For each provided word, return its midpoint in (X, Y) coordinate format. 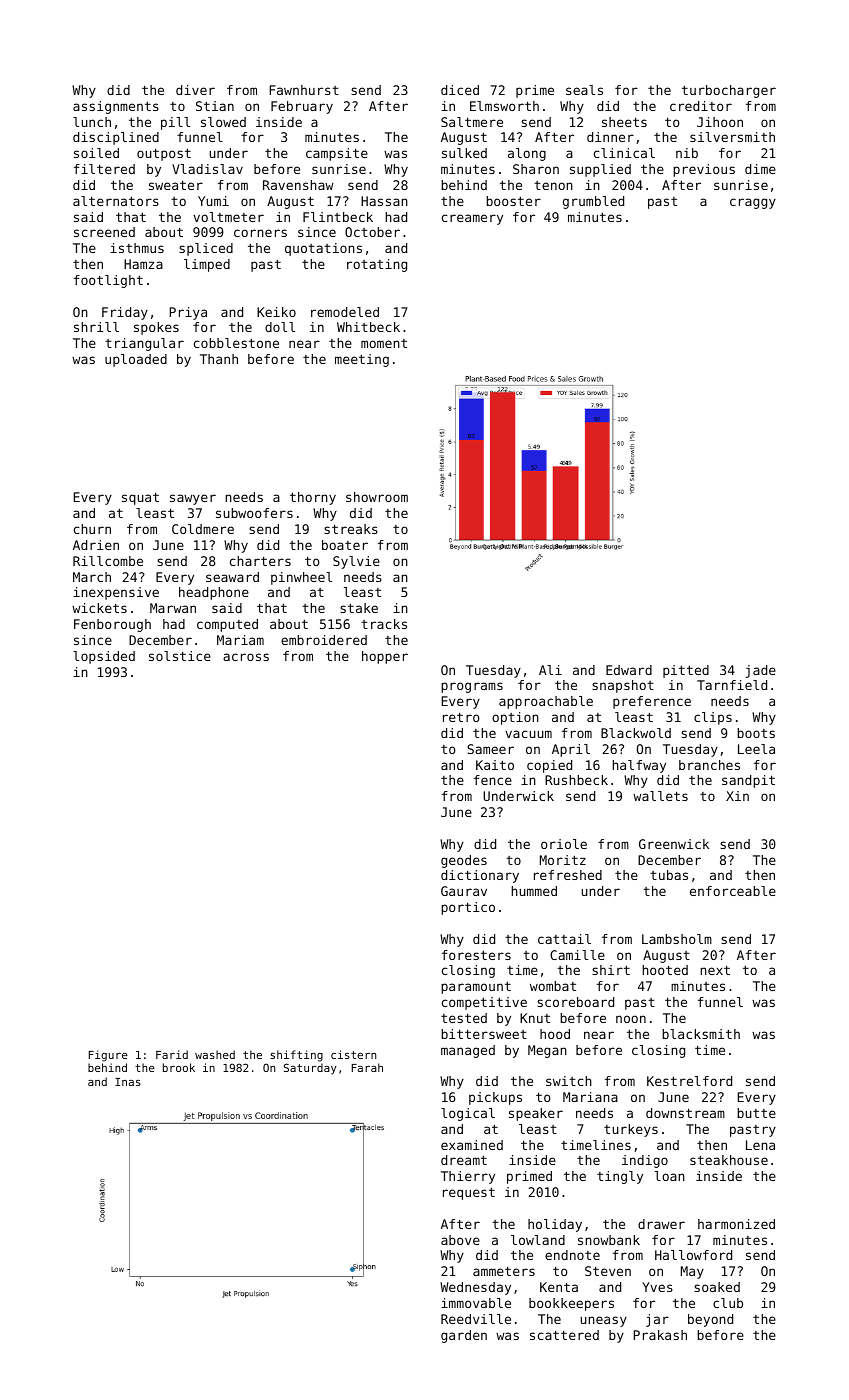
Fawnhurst (304, 90)
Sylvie (356, 562)
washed (215, 1054)
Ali (550, 670)
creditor (701, 106)
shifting (296, 1056)
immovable (476, 1303)
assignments (116, 107)
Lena (760, 1145)
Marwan (173, 608)
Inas (128, 1082)
